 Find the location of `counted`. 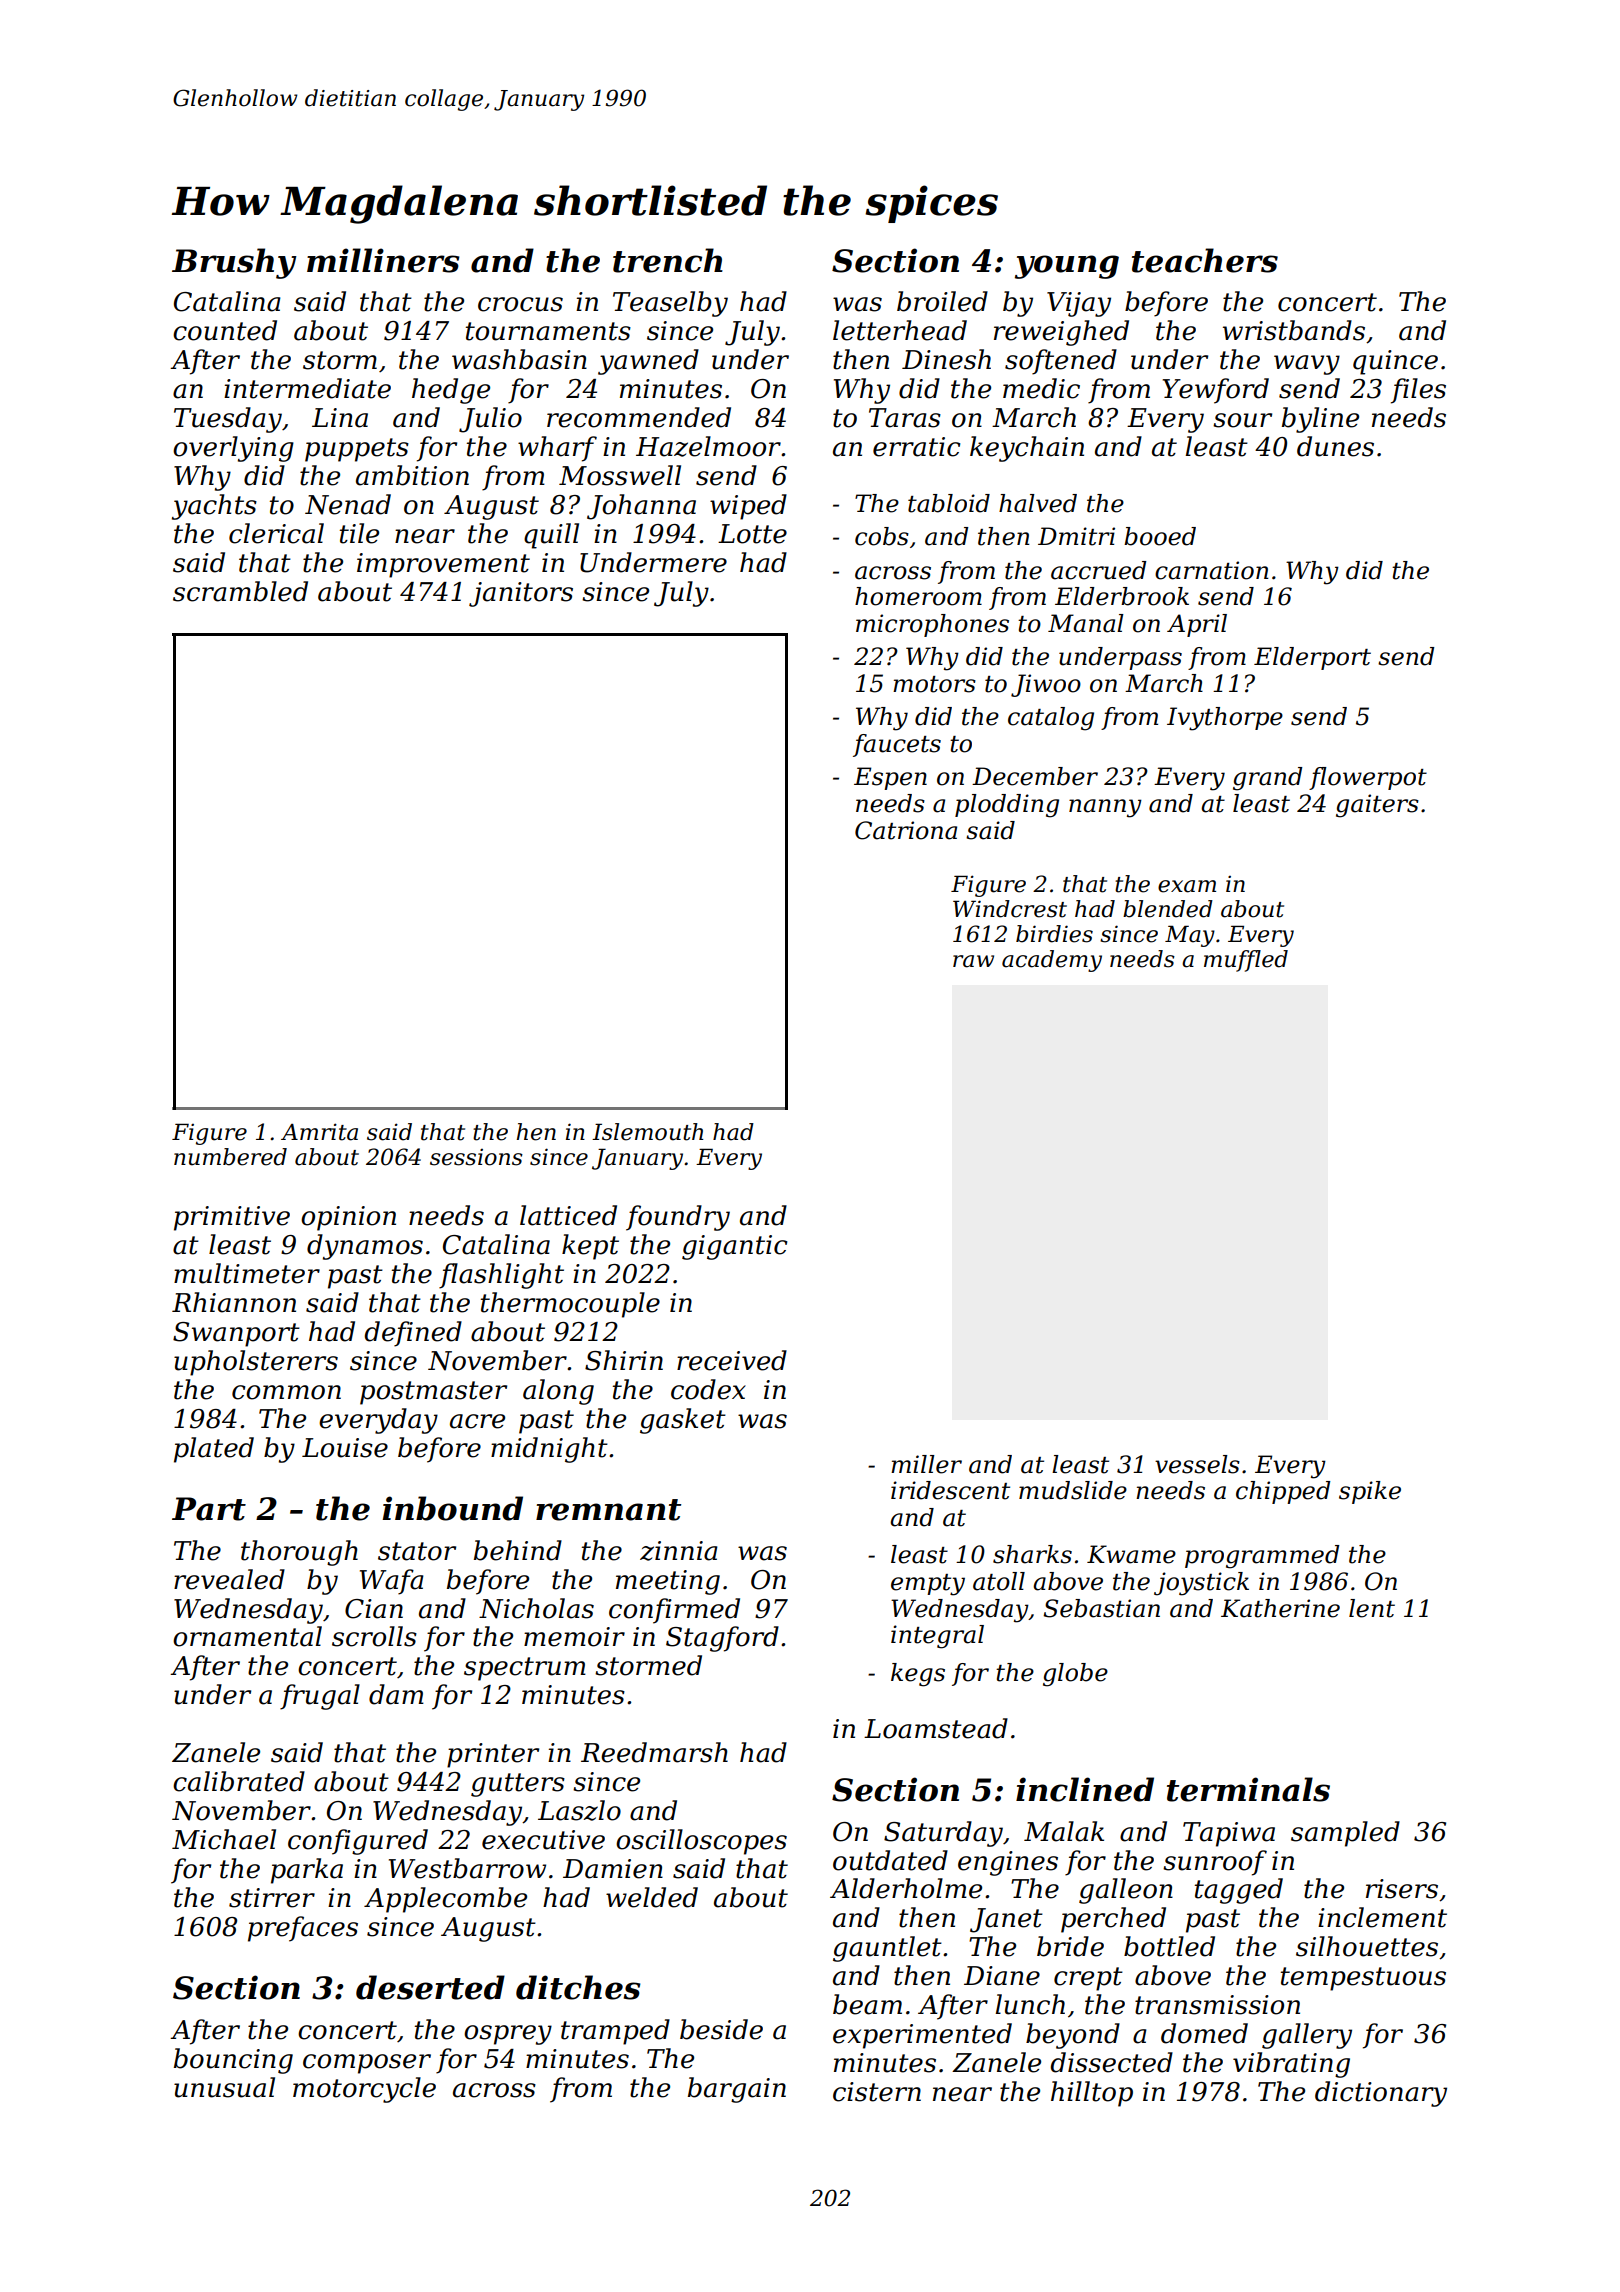

counted is located at coordinates (225, 330).
